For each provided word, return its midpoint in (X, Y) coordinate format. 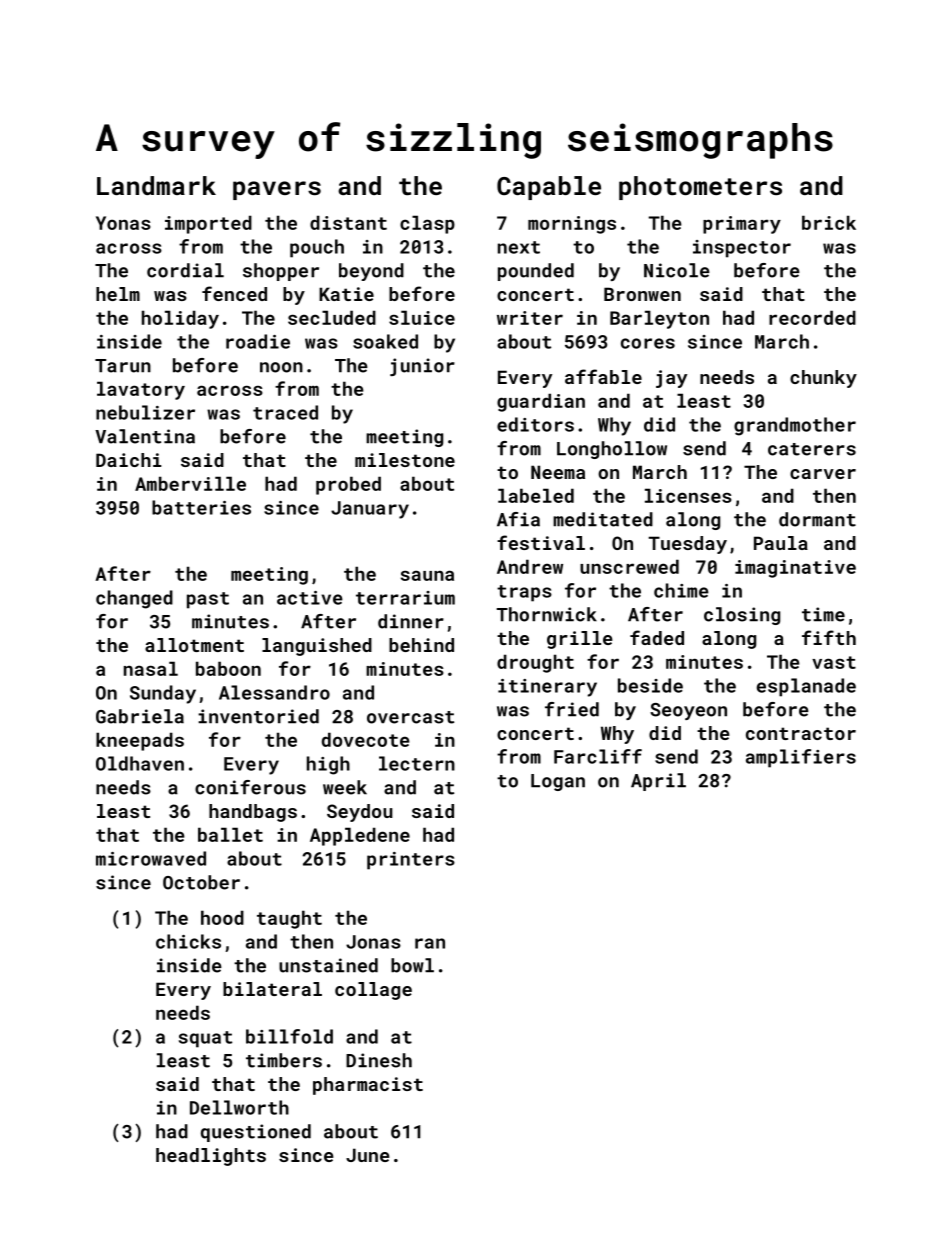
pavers (277, 190)
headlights (211, 1157)
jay (671, 379)
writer (530, 318)
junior (422, 367)
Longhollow (612, 450)
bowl (412, 965)
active (310, 598)
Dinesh (379, 1060)
